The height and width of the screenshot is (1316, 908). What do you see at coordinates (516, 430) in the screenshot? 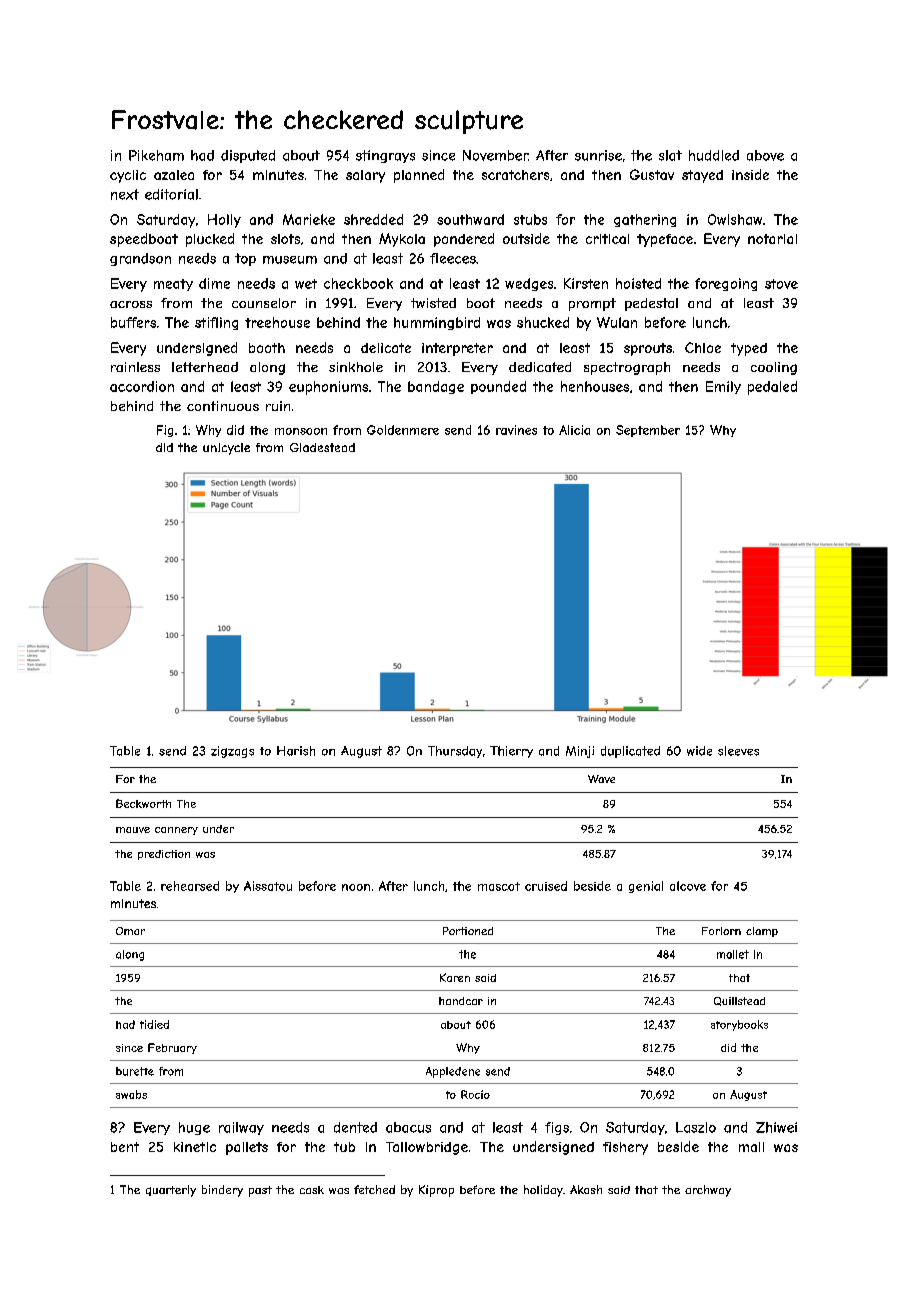
I see `ravines` at bounding box center [516, 430].
